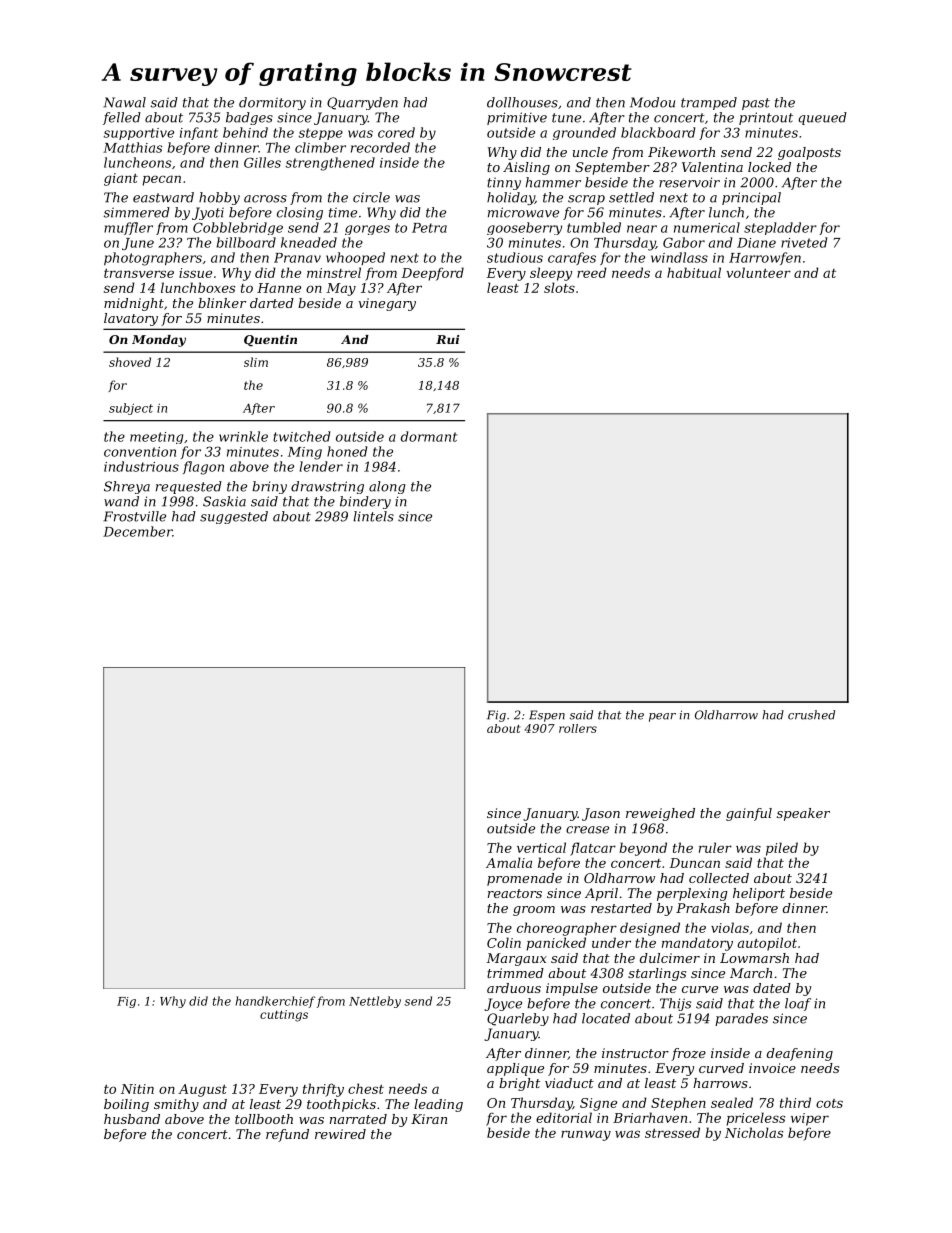 The image size is (952, 1233). I want to click on December, so click(137, 531).
